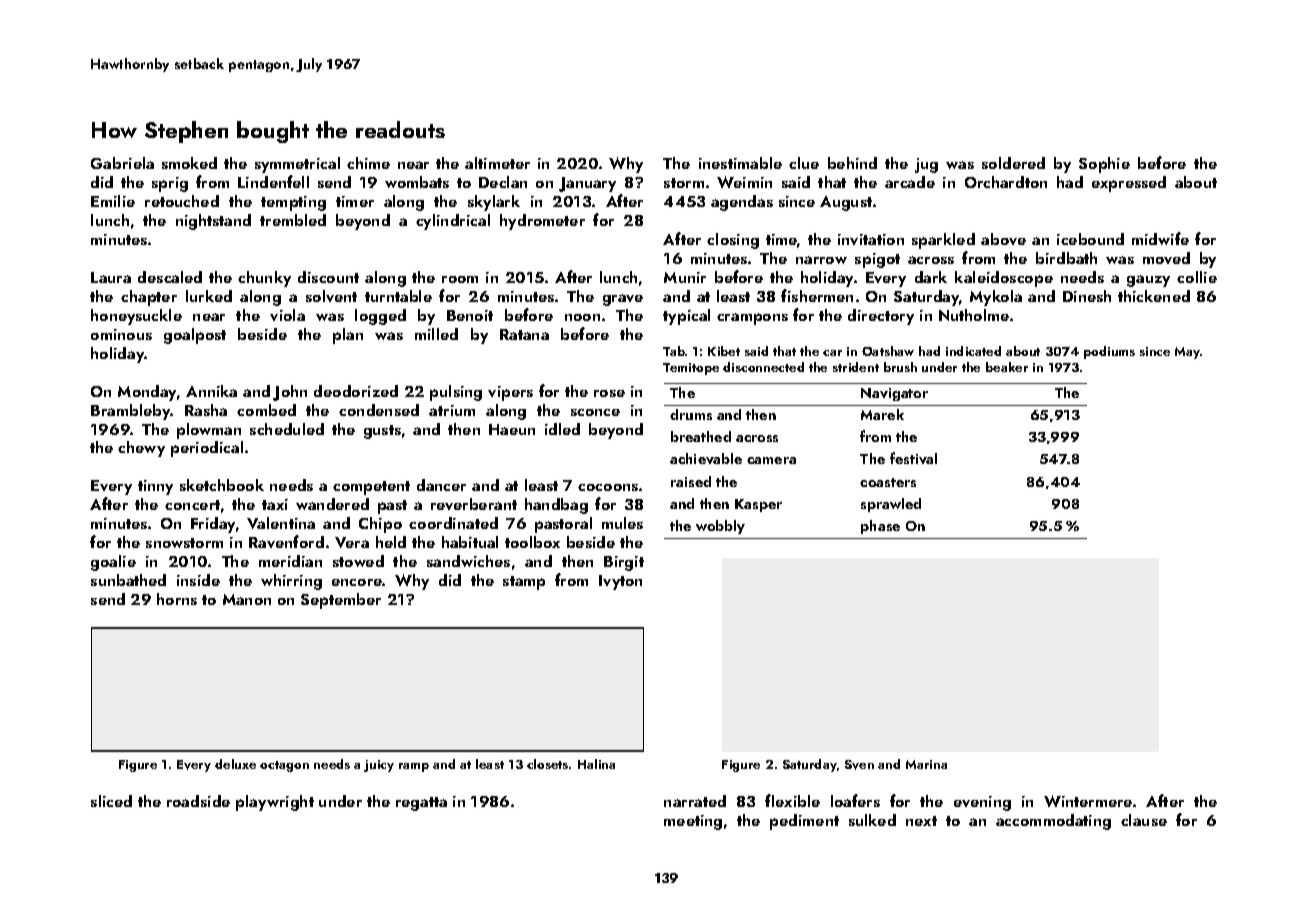  Describe the element at coordinates (547, 764) in the page. I see `closets` at that location.
